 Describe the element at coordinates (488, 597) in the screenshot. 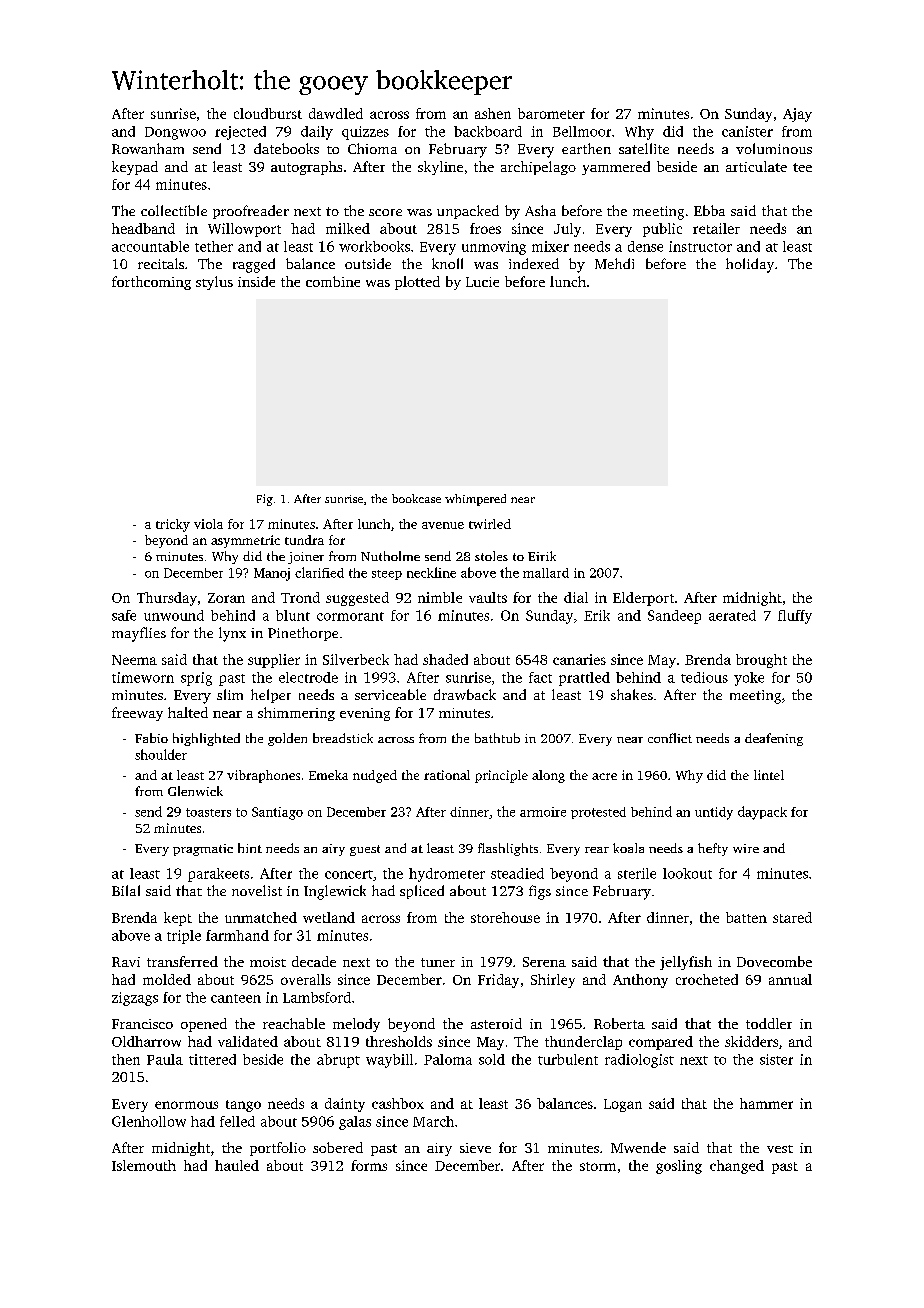

I see `vaults` at that location.
